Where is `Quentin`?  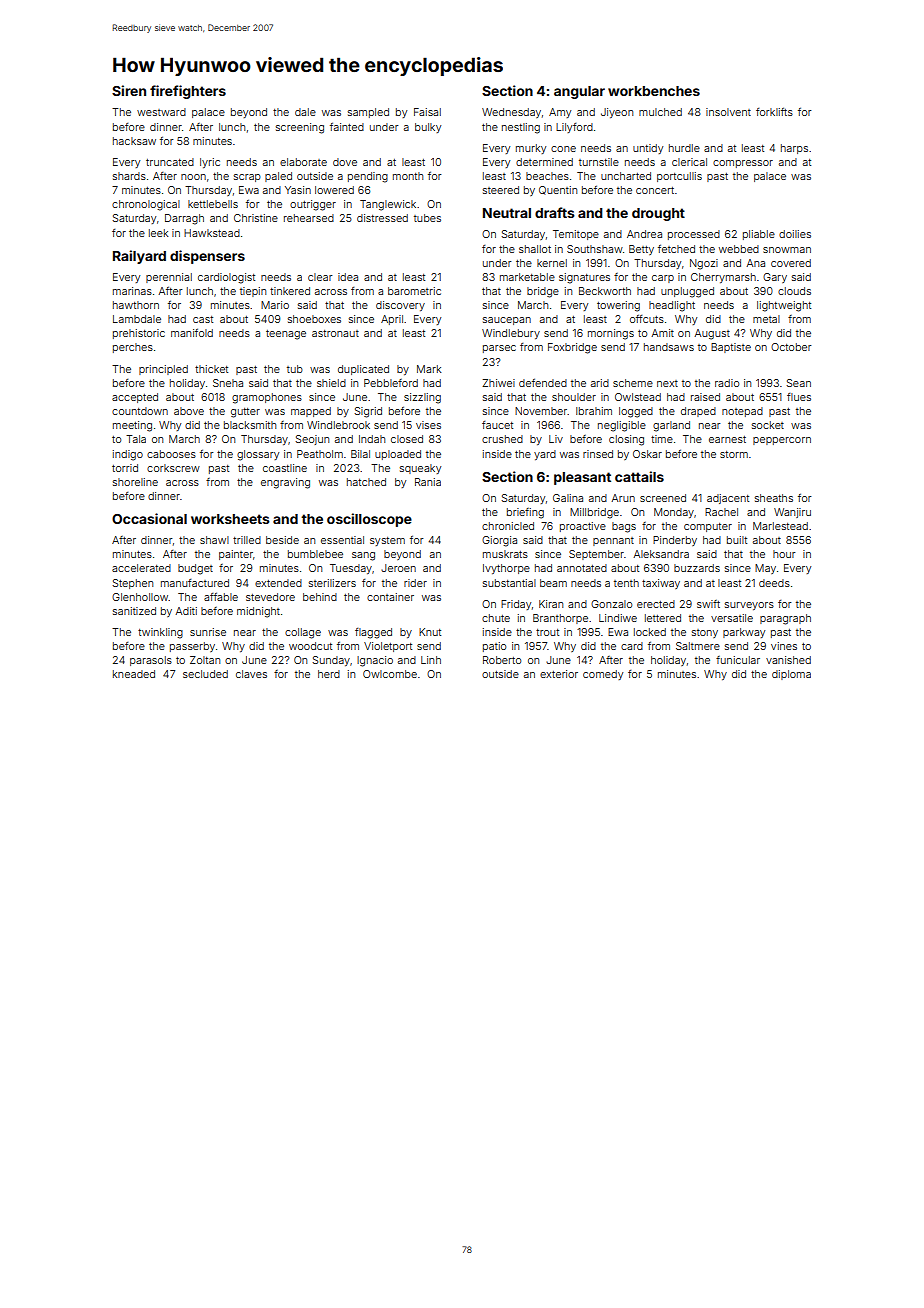 Quentin is located at coordinates (558, 190).
